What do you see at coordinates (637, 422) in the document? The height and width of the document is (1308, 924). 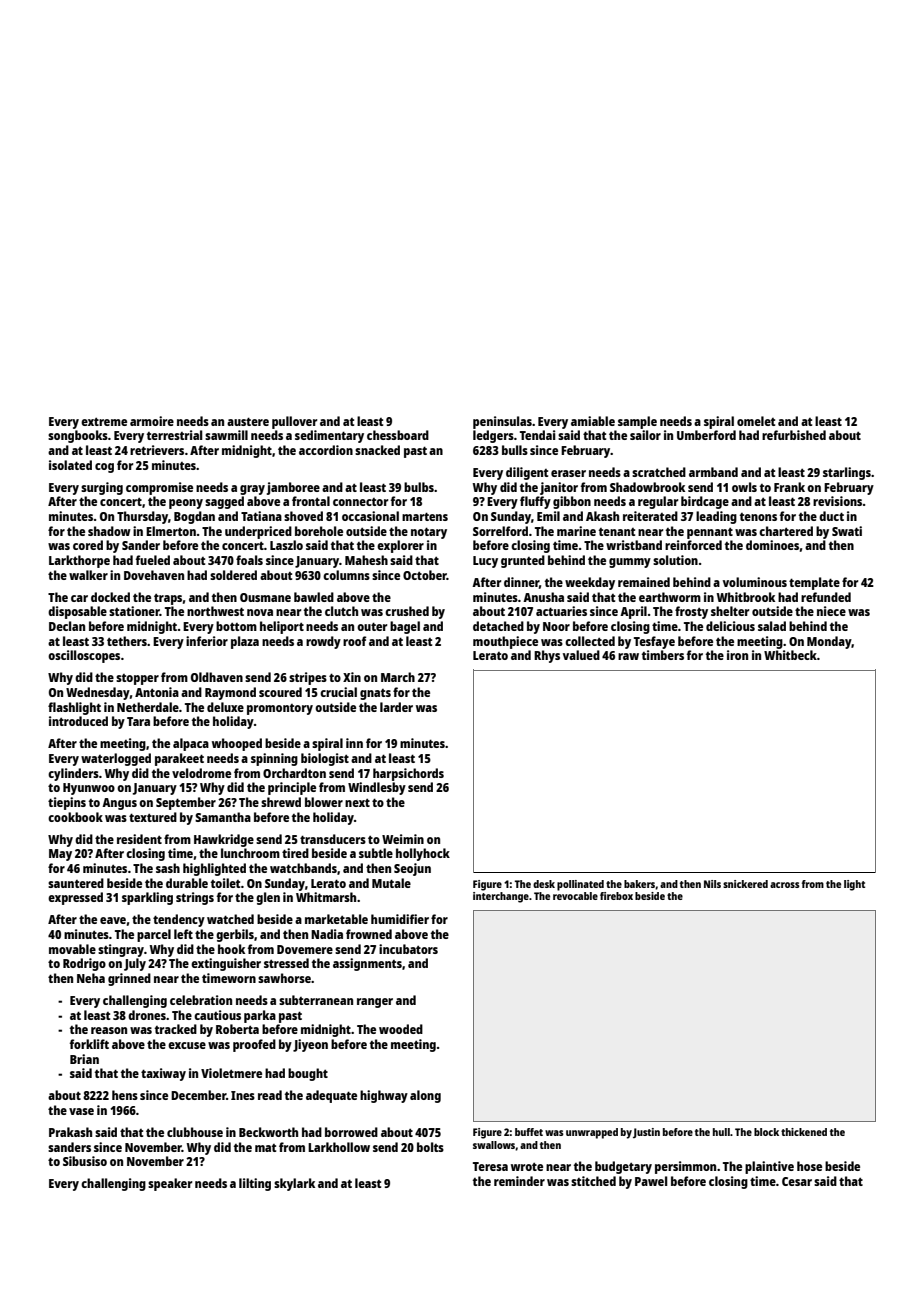 I see `sample` at bounding box center [637, 422].
